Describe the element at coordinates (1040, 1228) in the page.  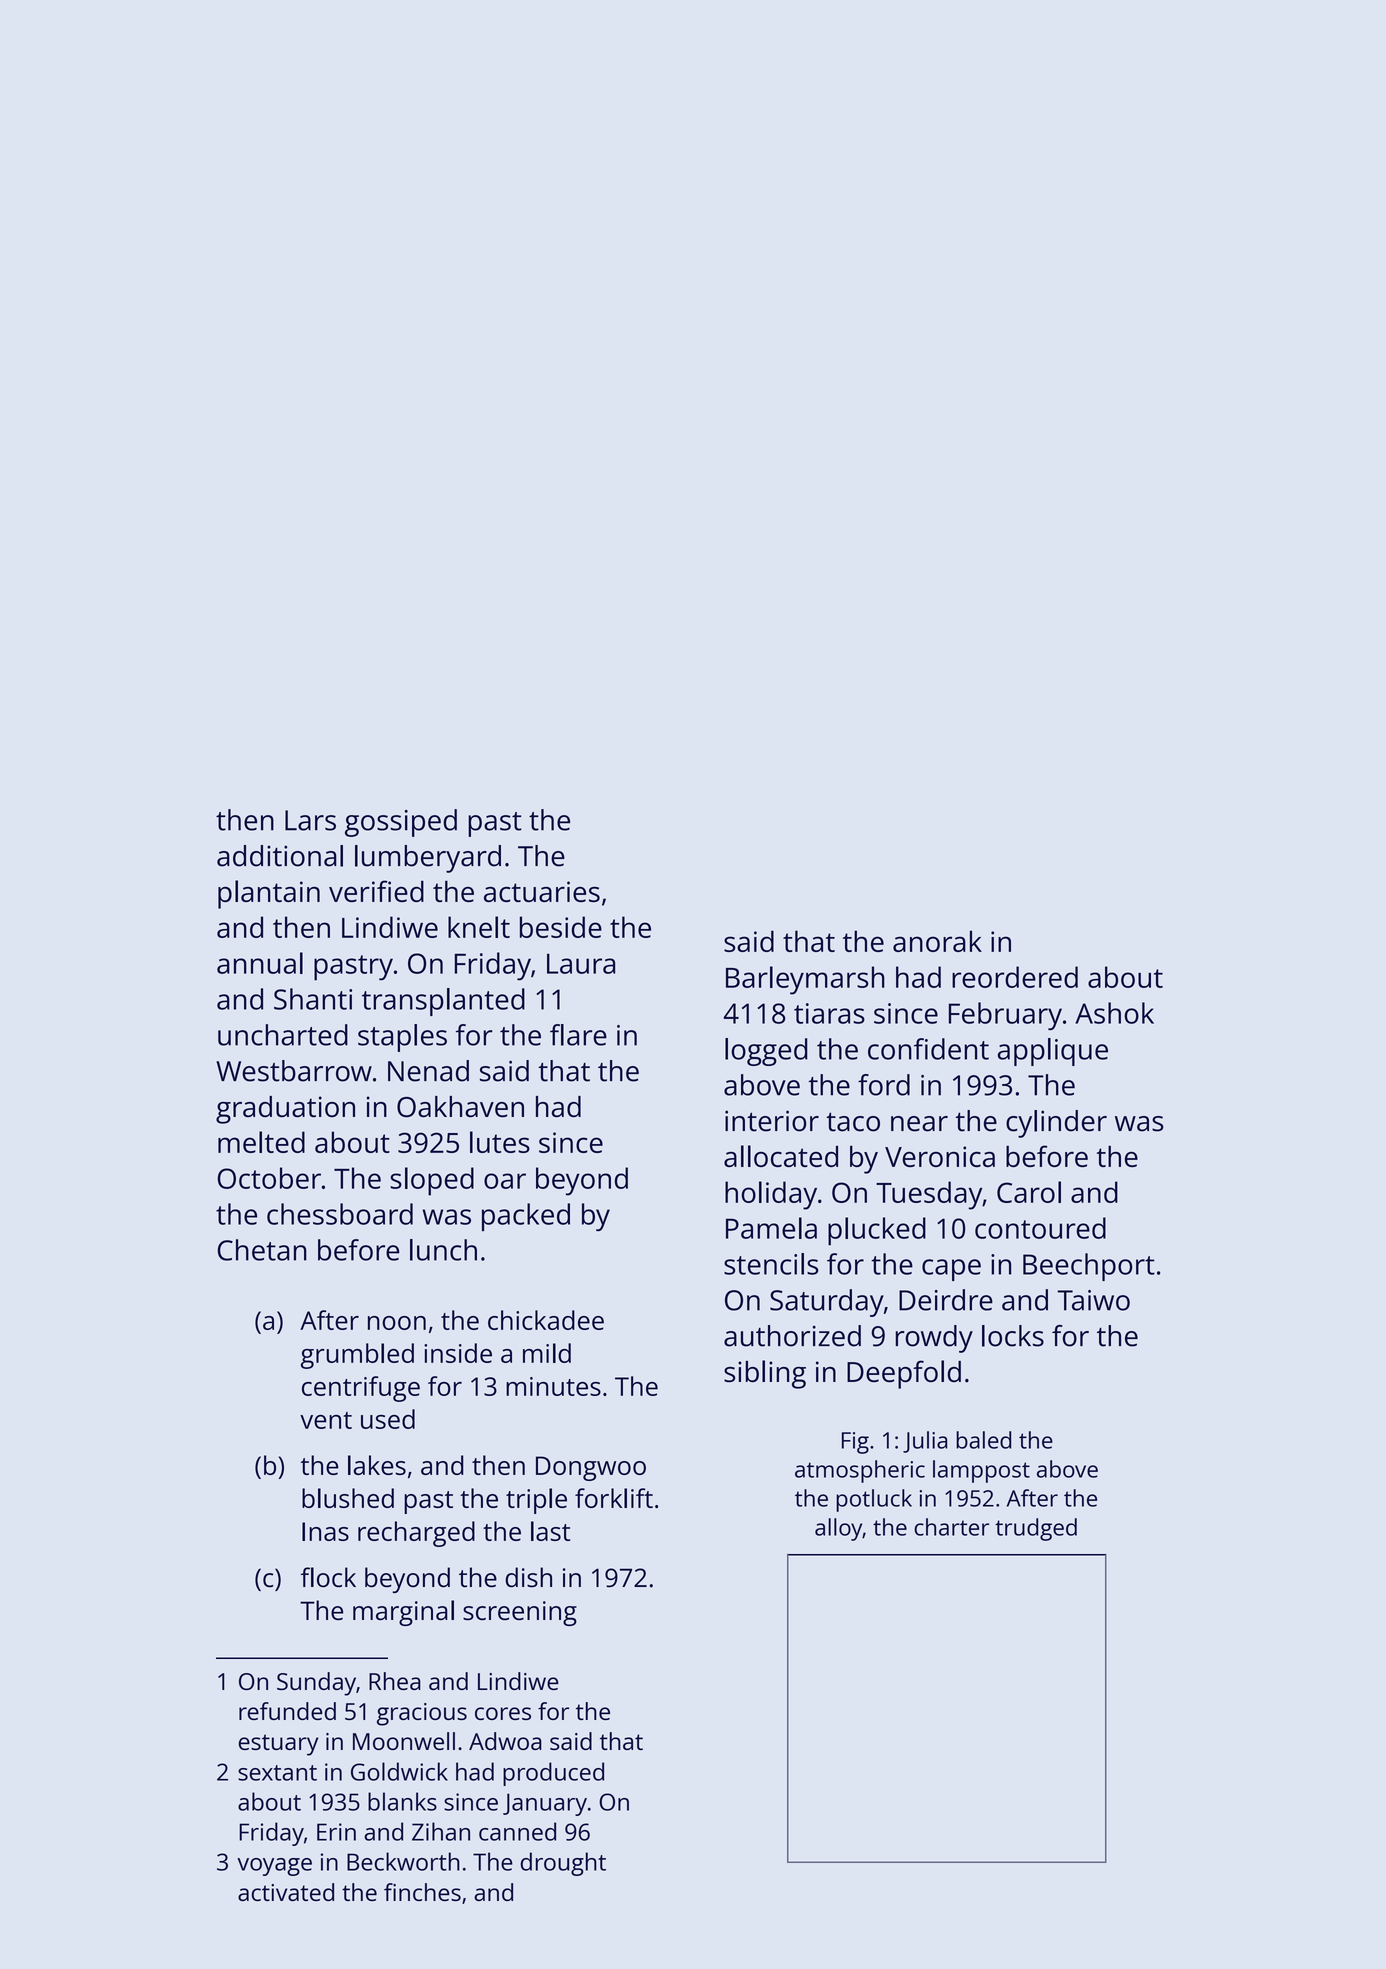
I see `contoured` at that location.
